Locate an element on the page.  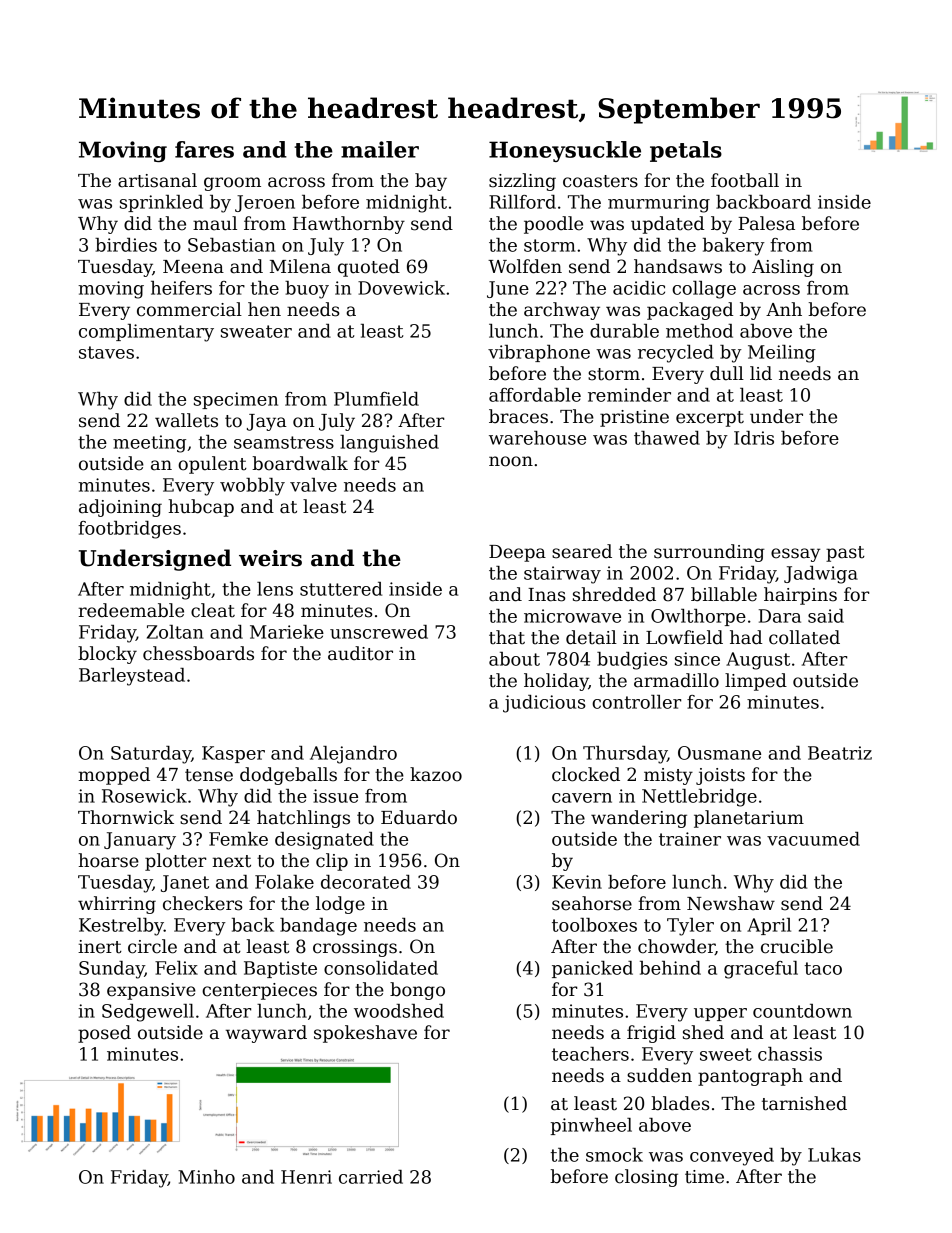
limped is located at coordinates (756, 682).
